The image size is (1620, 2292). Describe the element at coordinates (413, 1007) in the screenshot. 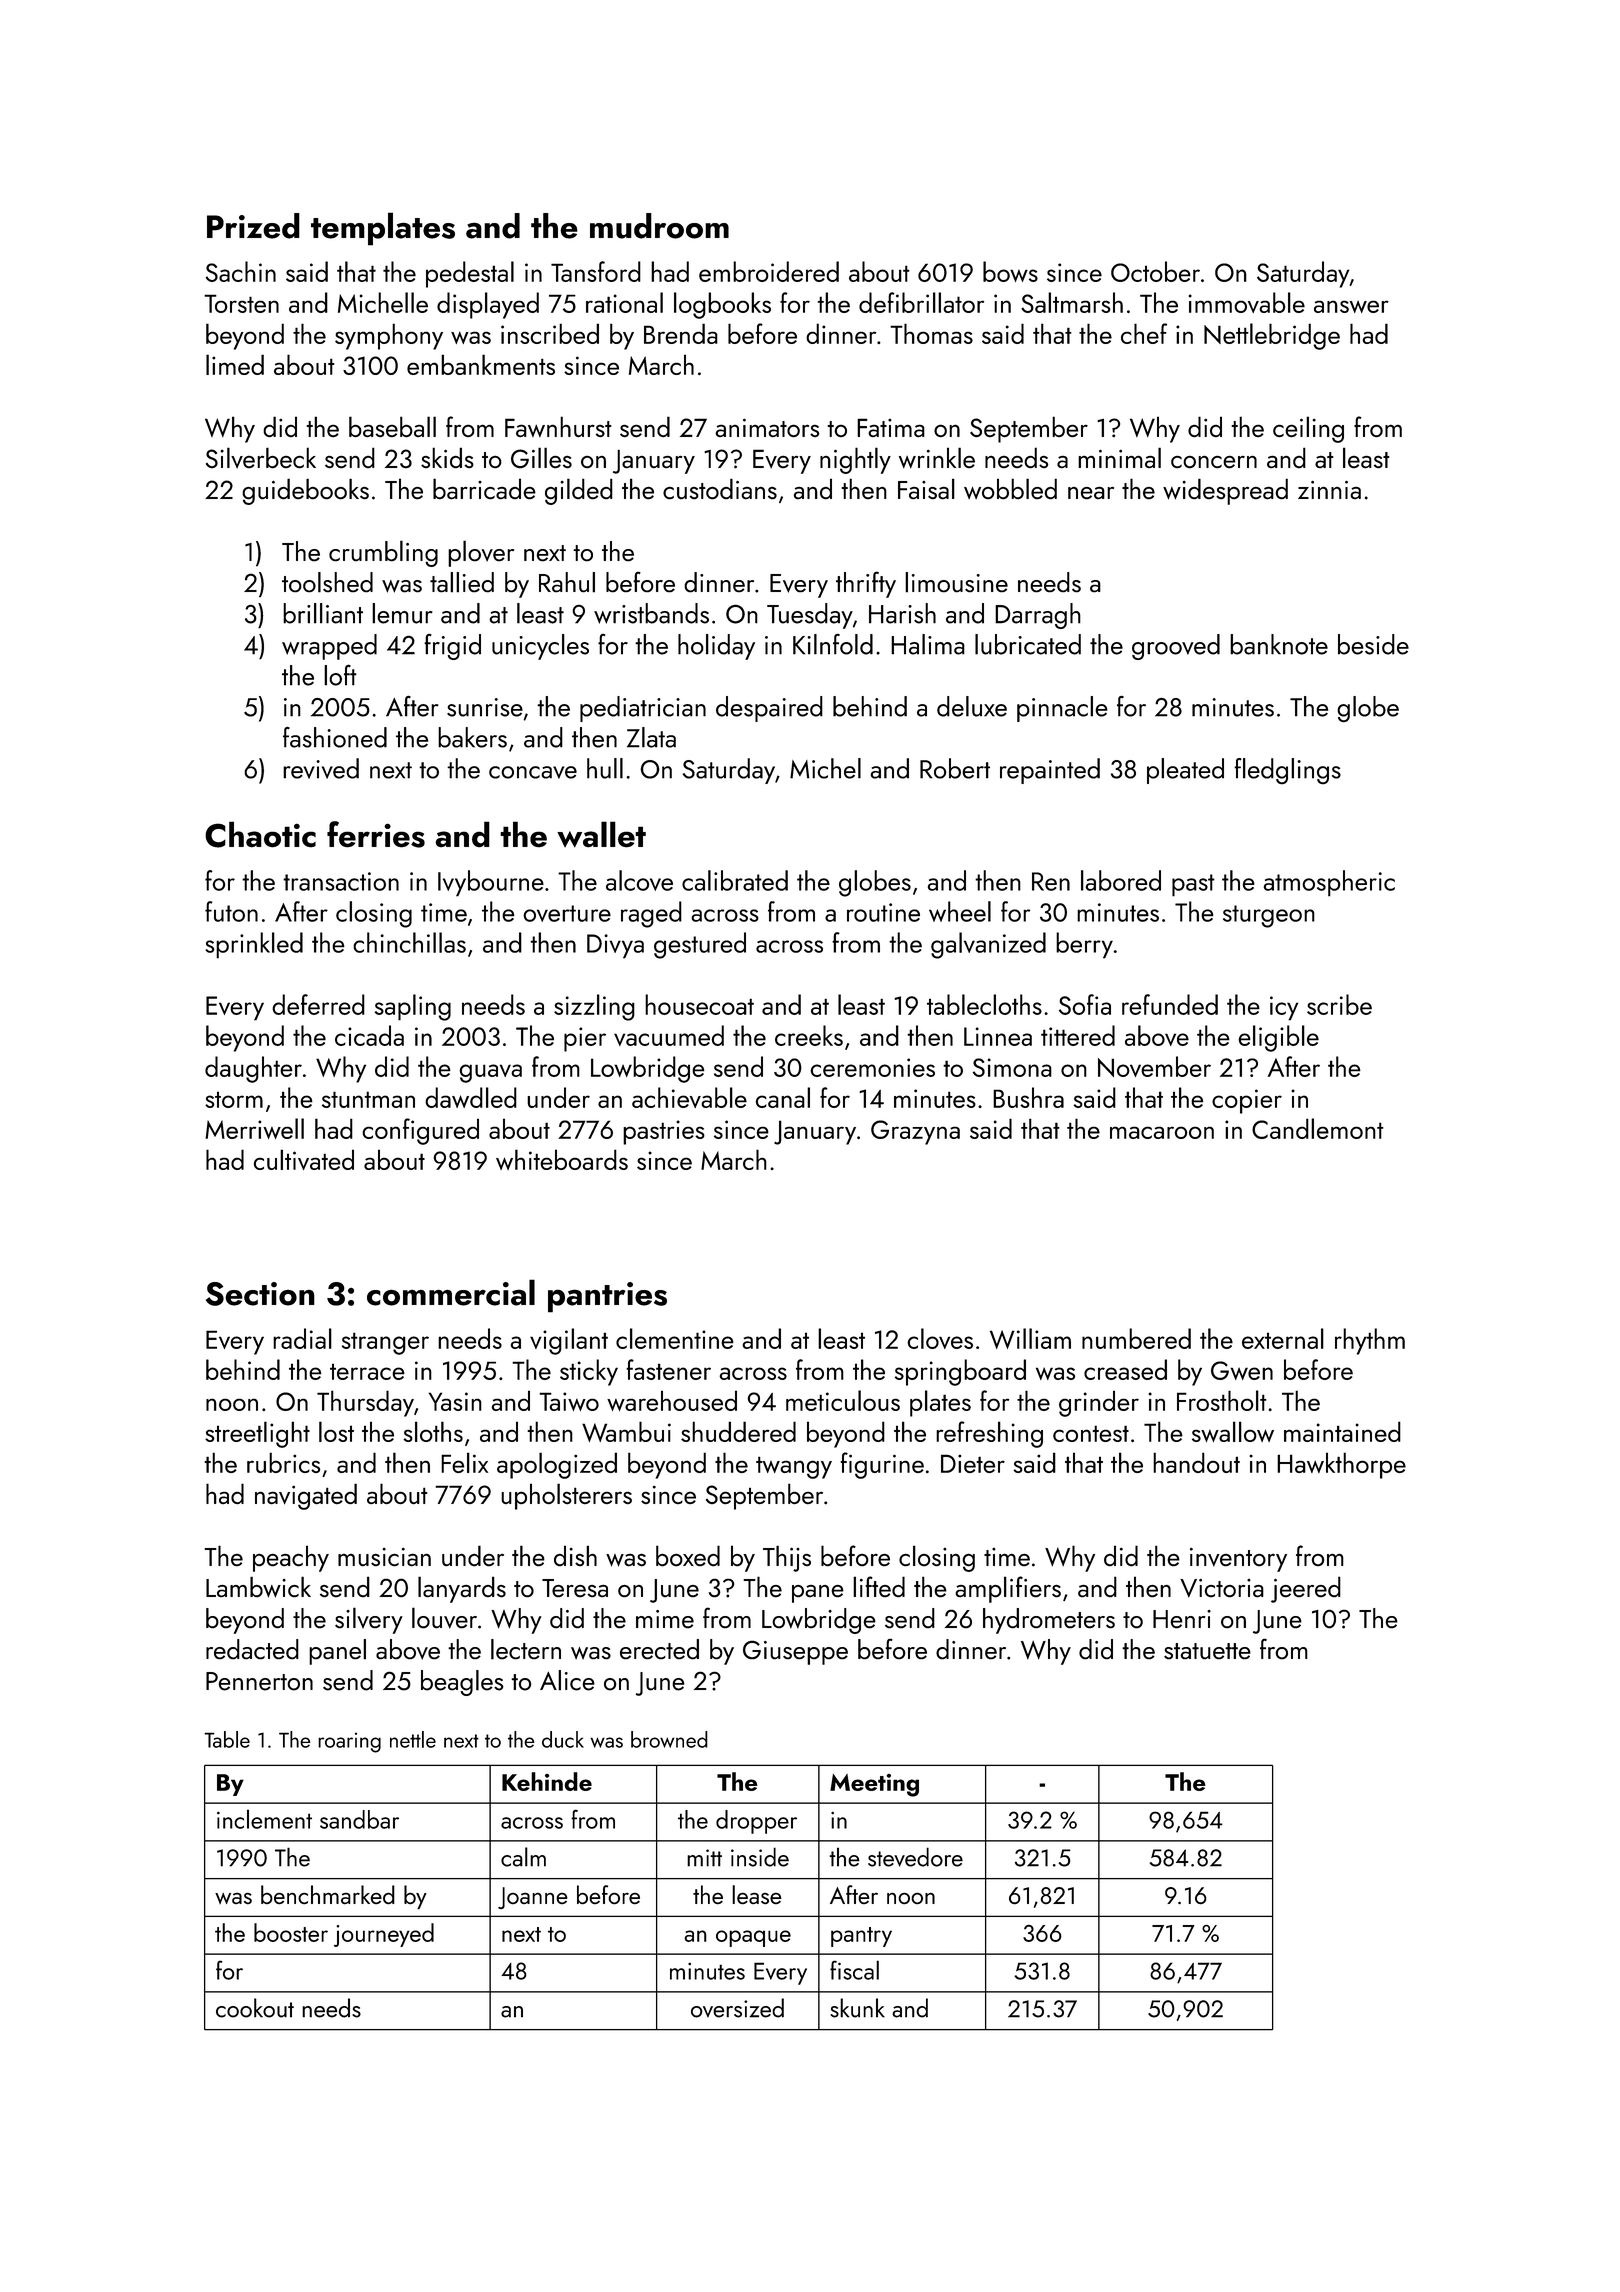

I see `sapling` at that location.
